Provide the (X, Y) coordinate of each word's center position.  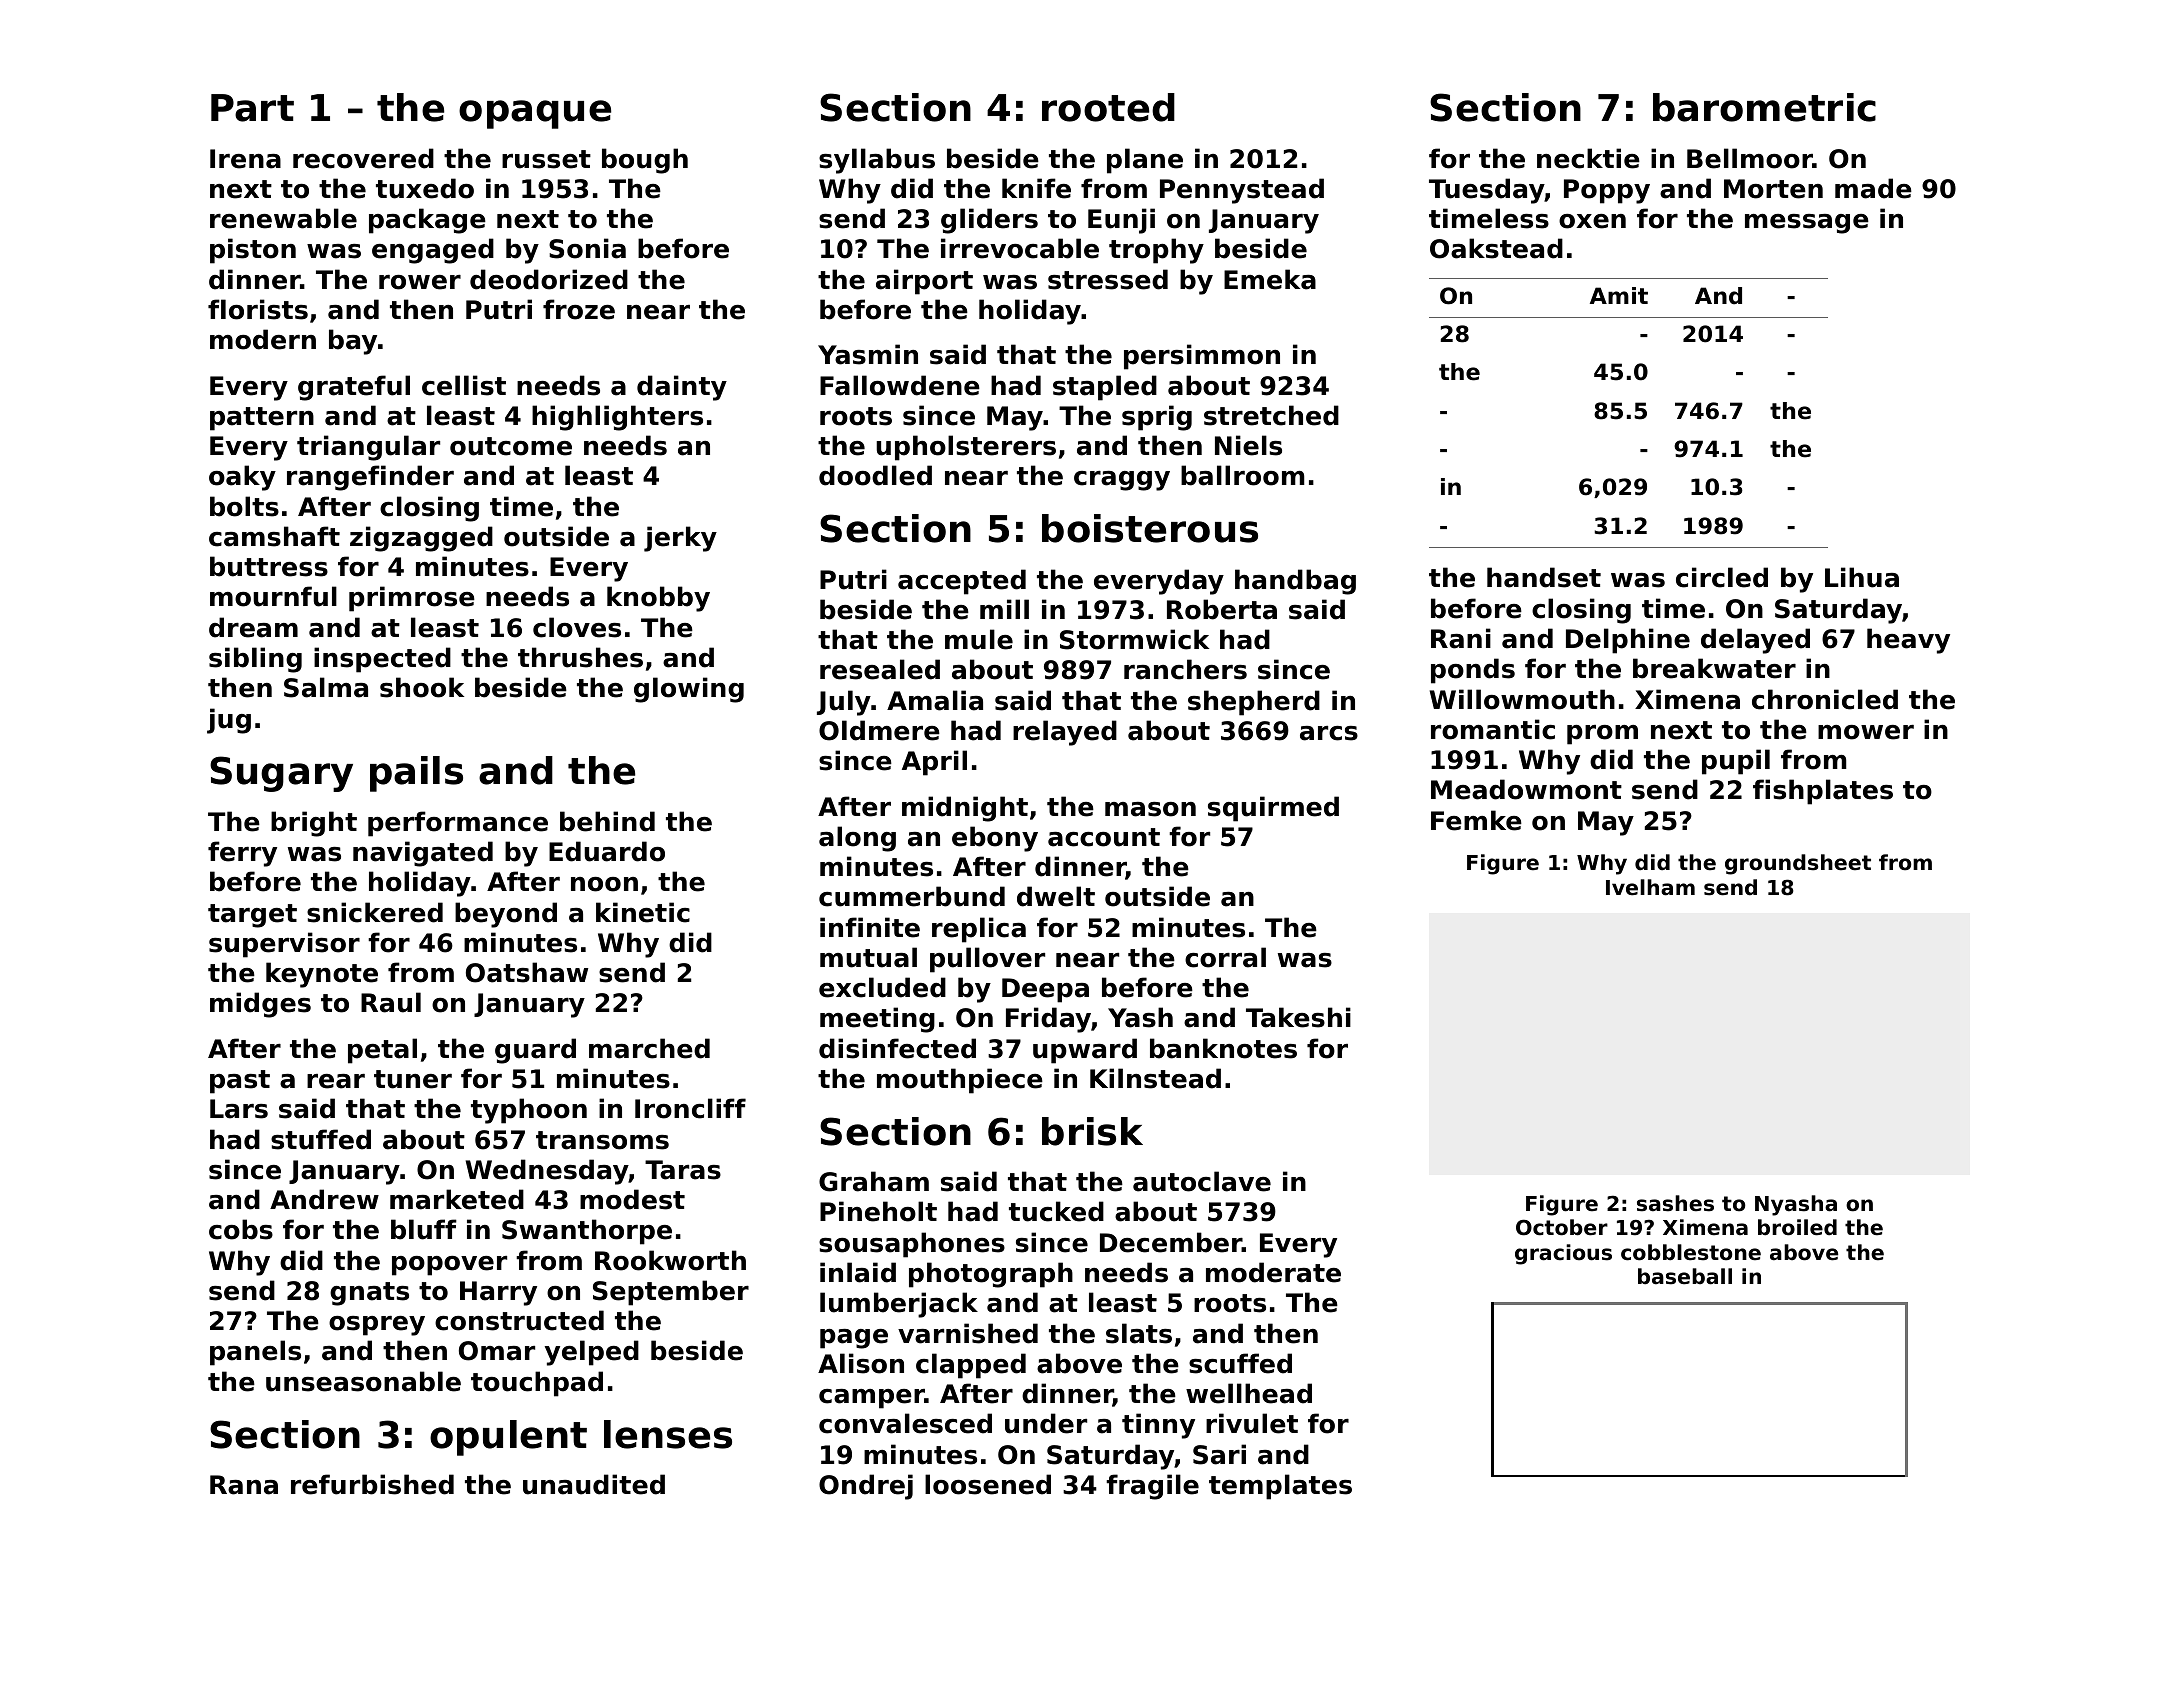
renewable (283, 218)
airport (924, 282)
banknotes (1223, 1048)
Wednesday (547, 1172)
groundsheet (1798, 864)
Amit (1619, 295)
